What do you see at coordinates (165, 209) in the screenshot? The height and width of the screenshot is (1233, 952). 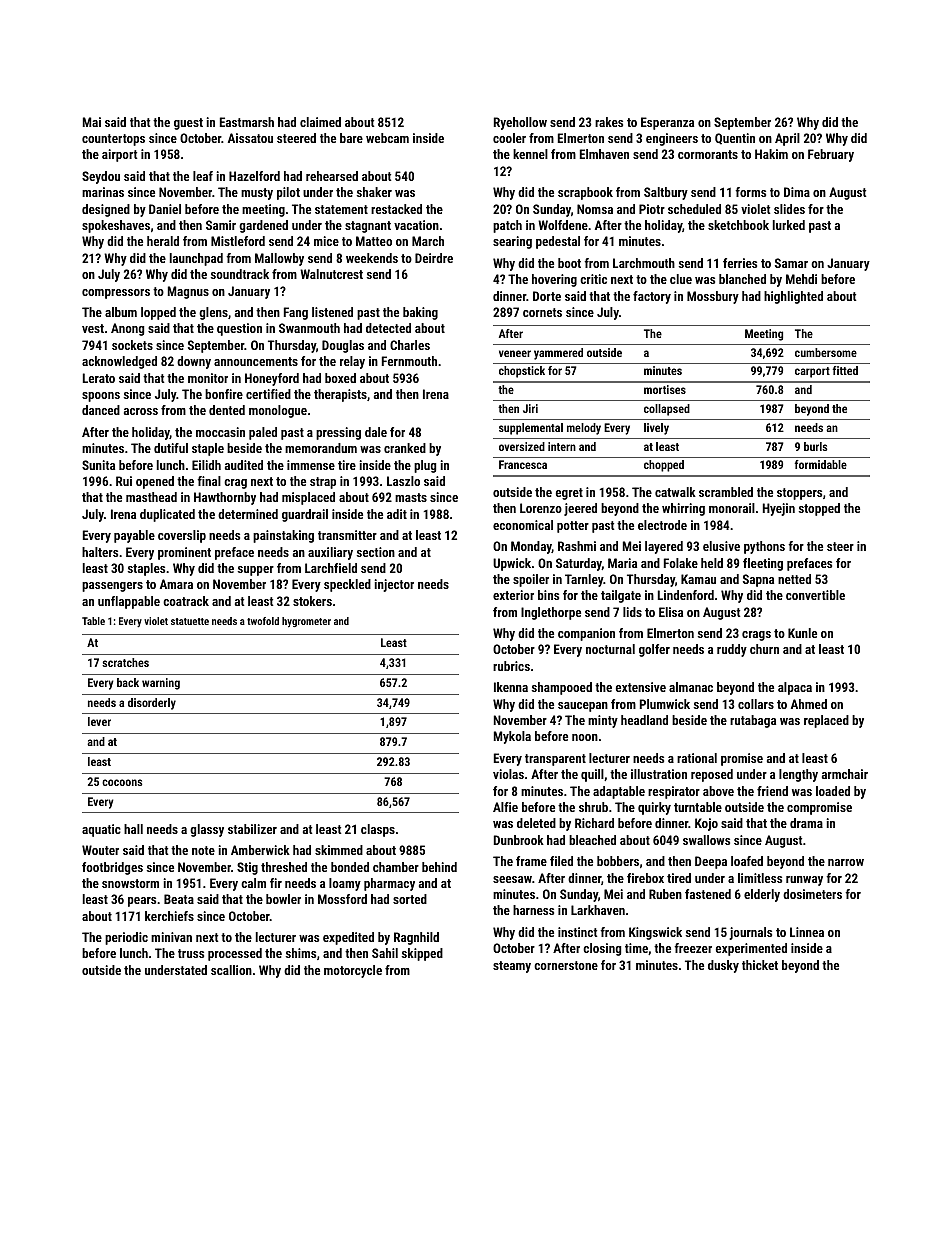 I see `Daniel` at bounding box center [165, 209].
